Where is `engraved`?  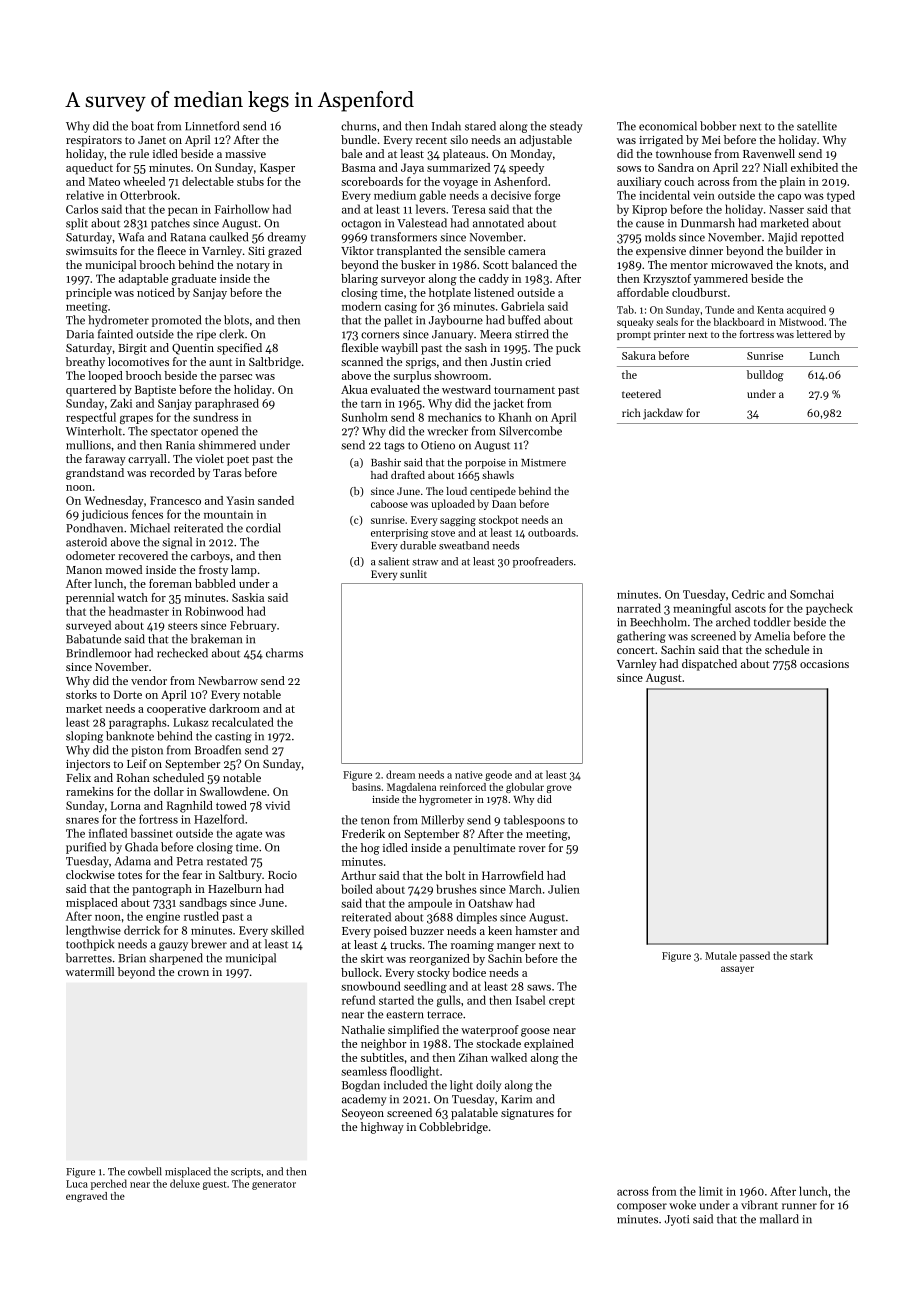
engraved is located at coordinates (86, 1197).
